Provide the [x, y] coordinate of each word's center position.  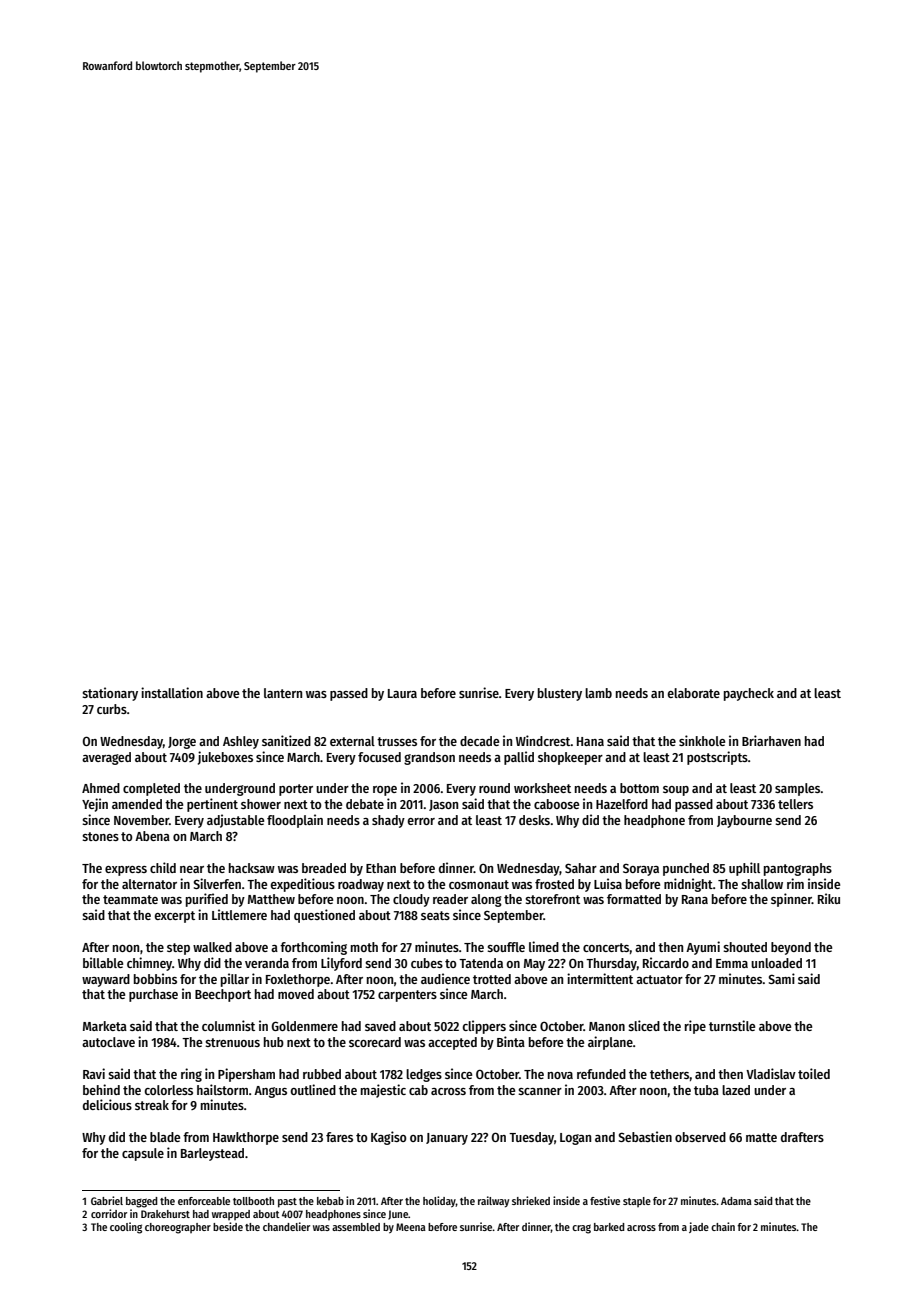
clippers [484, 1027]
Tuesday [531, 1138]
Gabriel [107, 1200]
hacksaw [252, 868]
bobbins [155, 978]
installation [172, 692]
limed [544, 946]
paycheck [749, 694]
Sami [781, 978]
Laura [402, 693]
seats [435, 915]
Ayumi [703, 948]
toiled [814, 1073]
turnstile [732, 1025]
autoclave [108, 1042]
